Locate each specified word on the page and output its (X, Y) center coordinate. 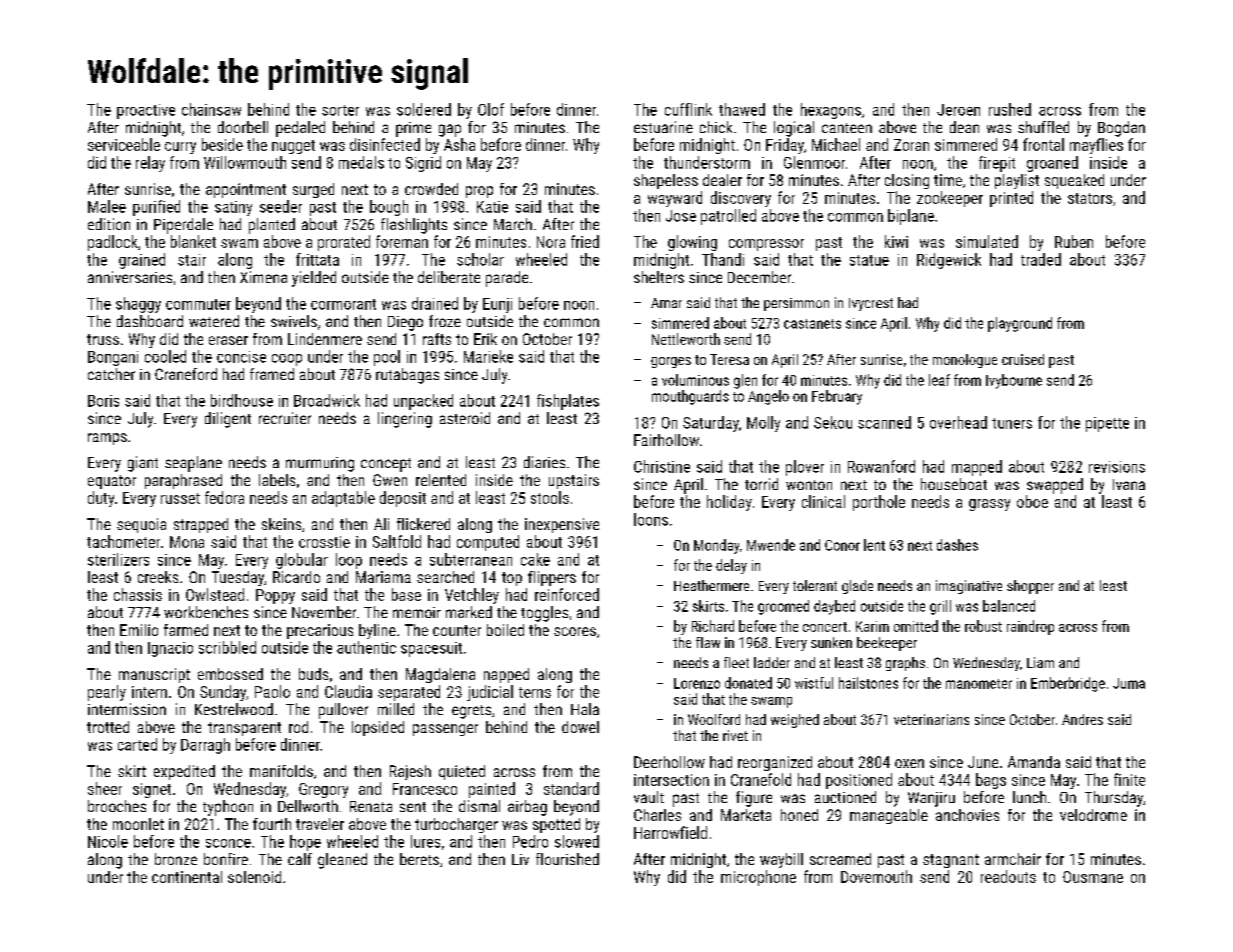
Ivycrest (871, 304)
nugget (293, 147)
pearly (107, 693)
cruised (1023, 359)
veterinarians (931, 719)
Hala (585, 709)
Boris (103, 401)
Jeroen (958, 110)
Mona (187, 542)
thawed (742, 109)
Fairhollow (666, 440)
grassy (989, 505)
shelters (659, 277)
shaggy (138, 305)
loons (651, 519)
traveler (320, 824)
